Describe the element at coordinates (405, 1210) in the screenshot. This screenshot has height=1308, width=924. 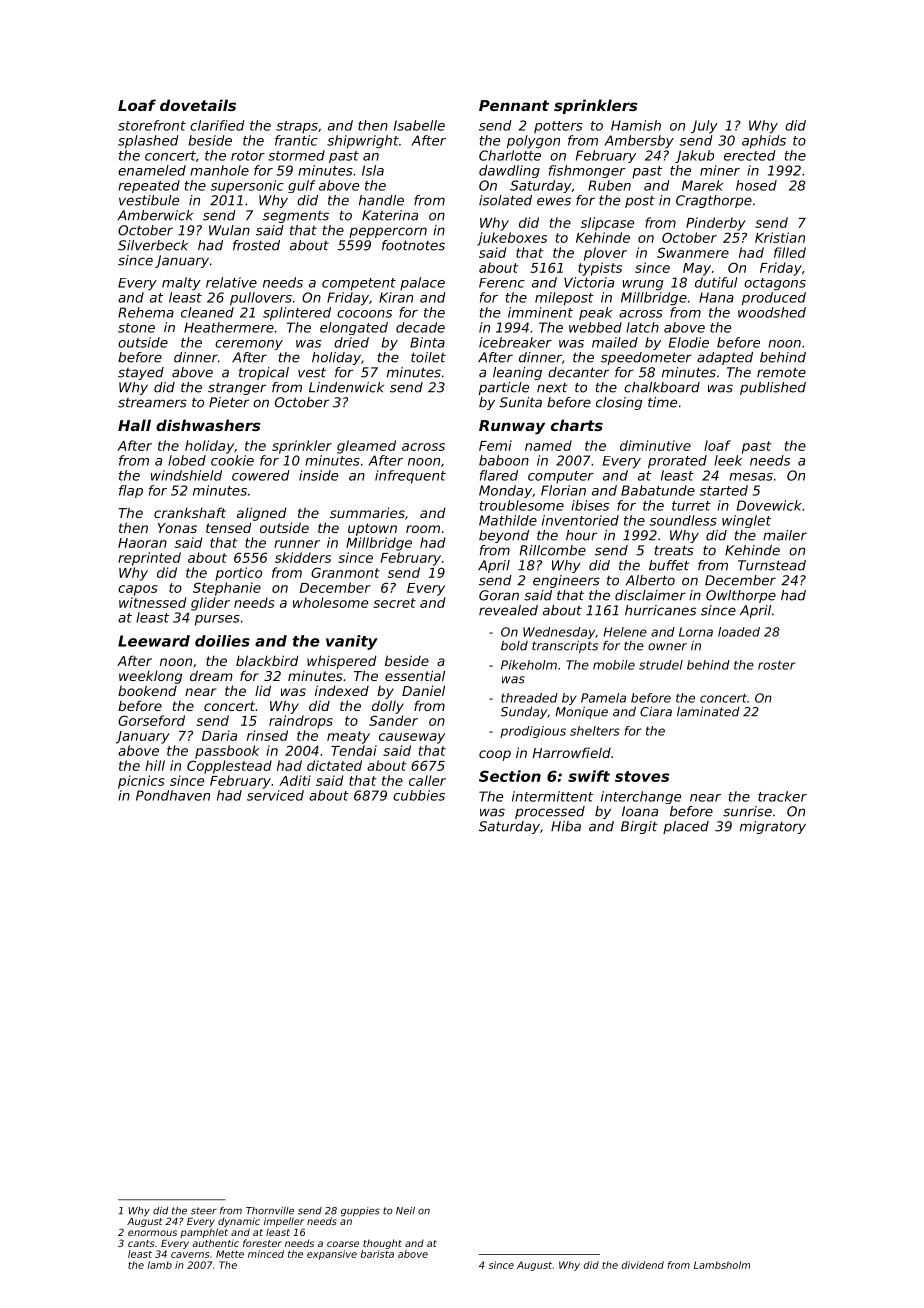
I see `Neil` at that location.
